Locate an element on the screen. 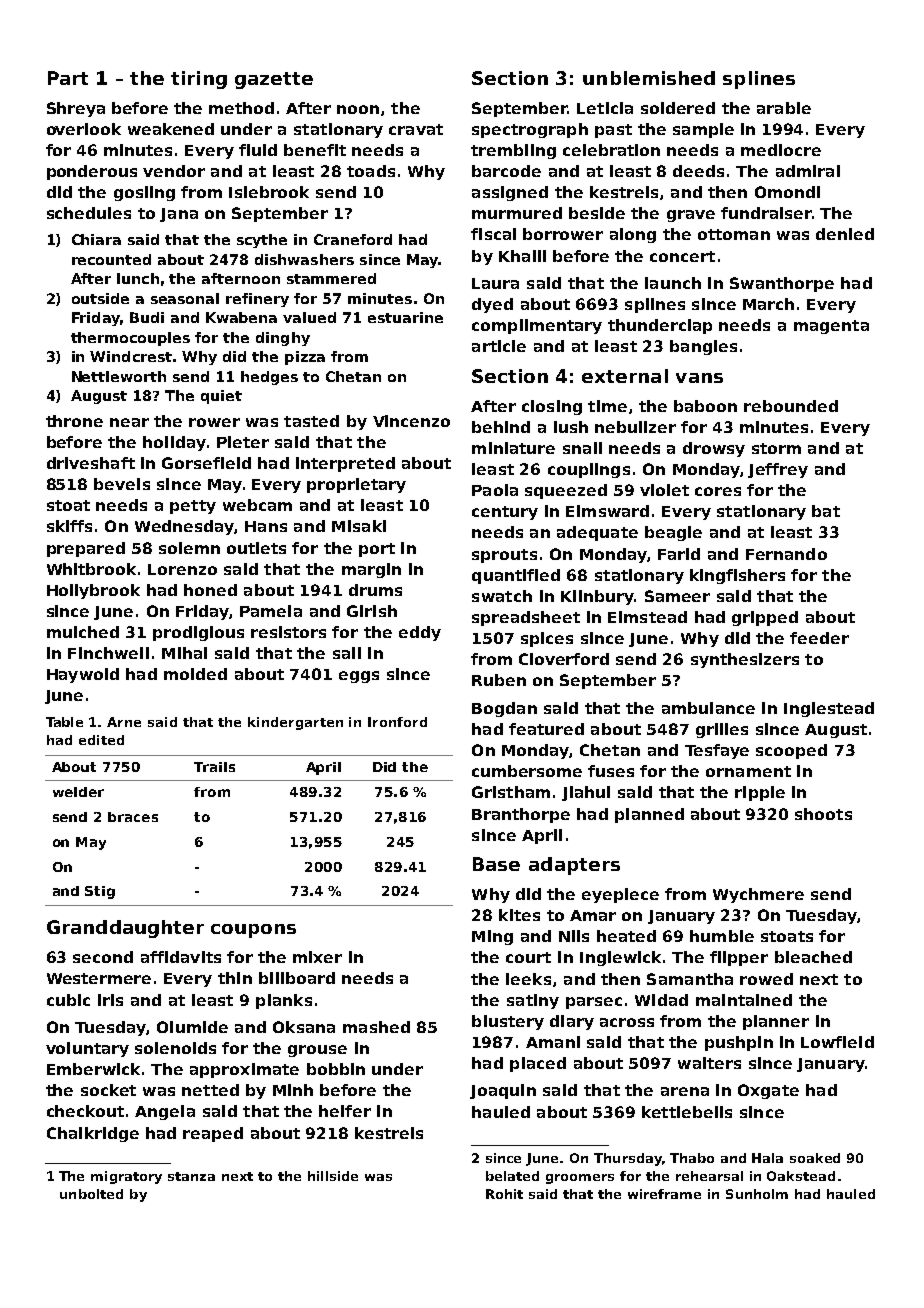  Nettleworth is located at coordinates (119, 376).
